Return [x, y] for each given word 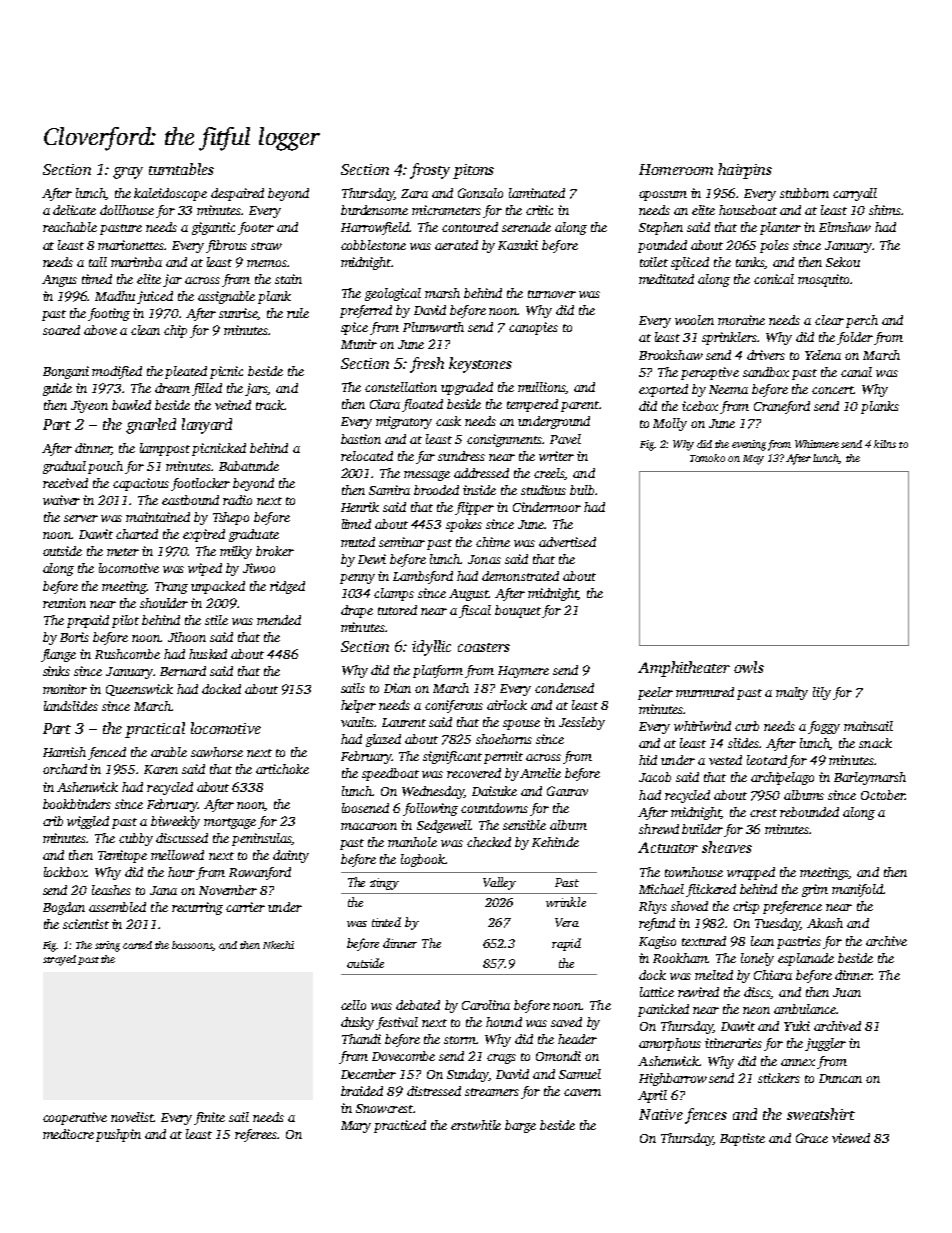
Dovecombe [403, 1056]
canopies [533, 328]
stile [216, 620]
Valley [499, 883]
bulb [582, 490]
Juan [847, 992]
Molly [670, 424]
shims [885, 210]
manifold [857, 890]
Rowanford [260, 873]
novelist [132, 1117]
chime [493, 542]
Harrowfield [375, 228]
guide [57, 389]
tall [98, 262]
